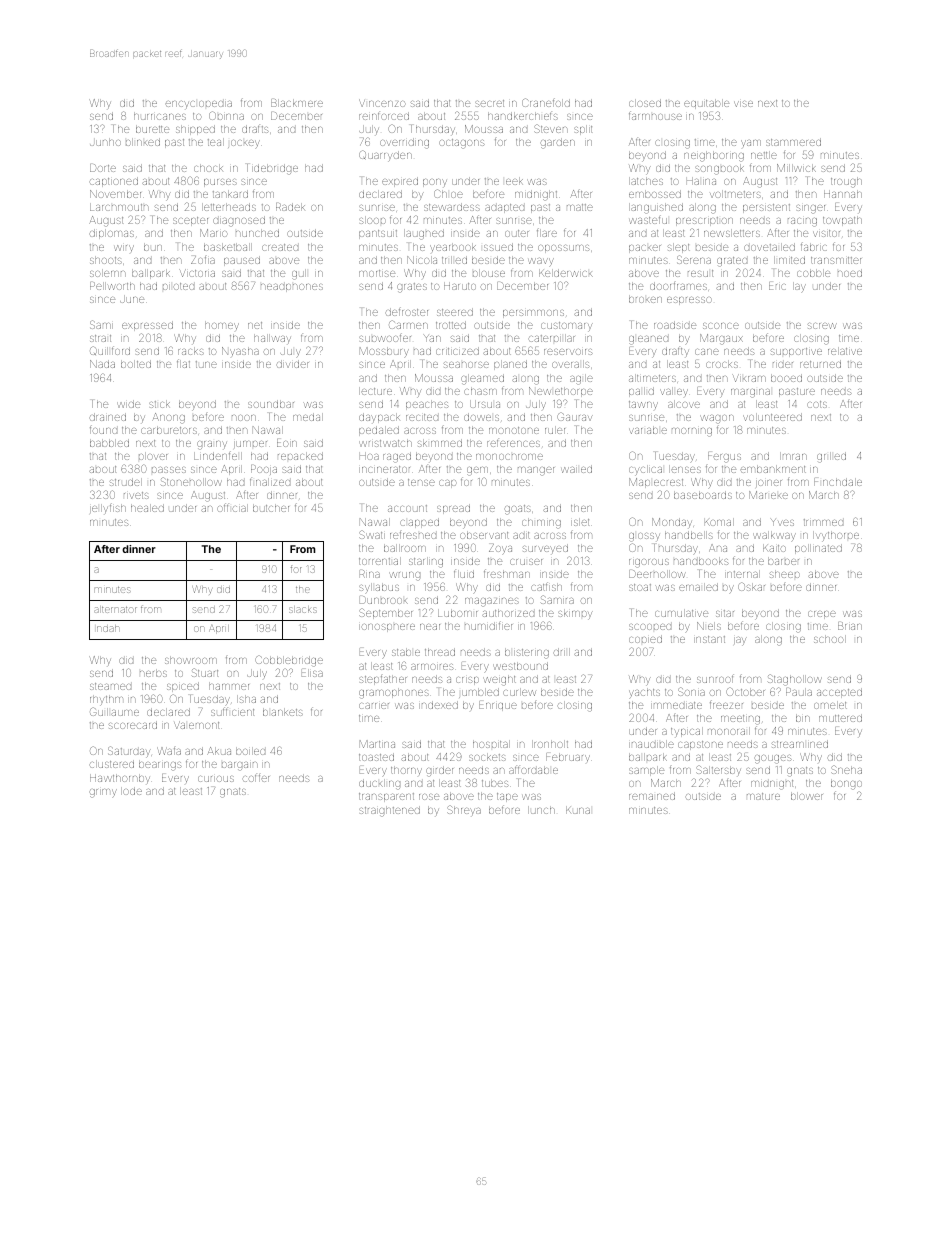 The image size is (952, 1233). I want to click on wiry, so click(124, 248).
